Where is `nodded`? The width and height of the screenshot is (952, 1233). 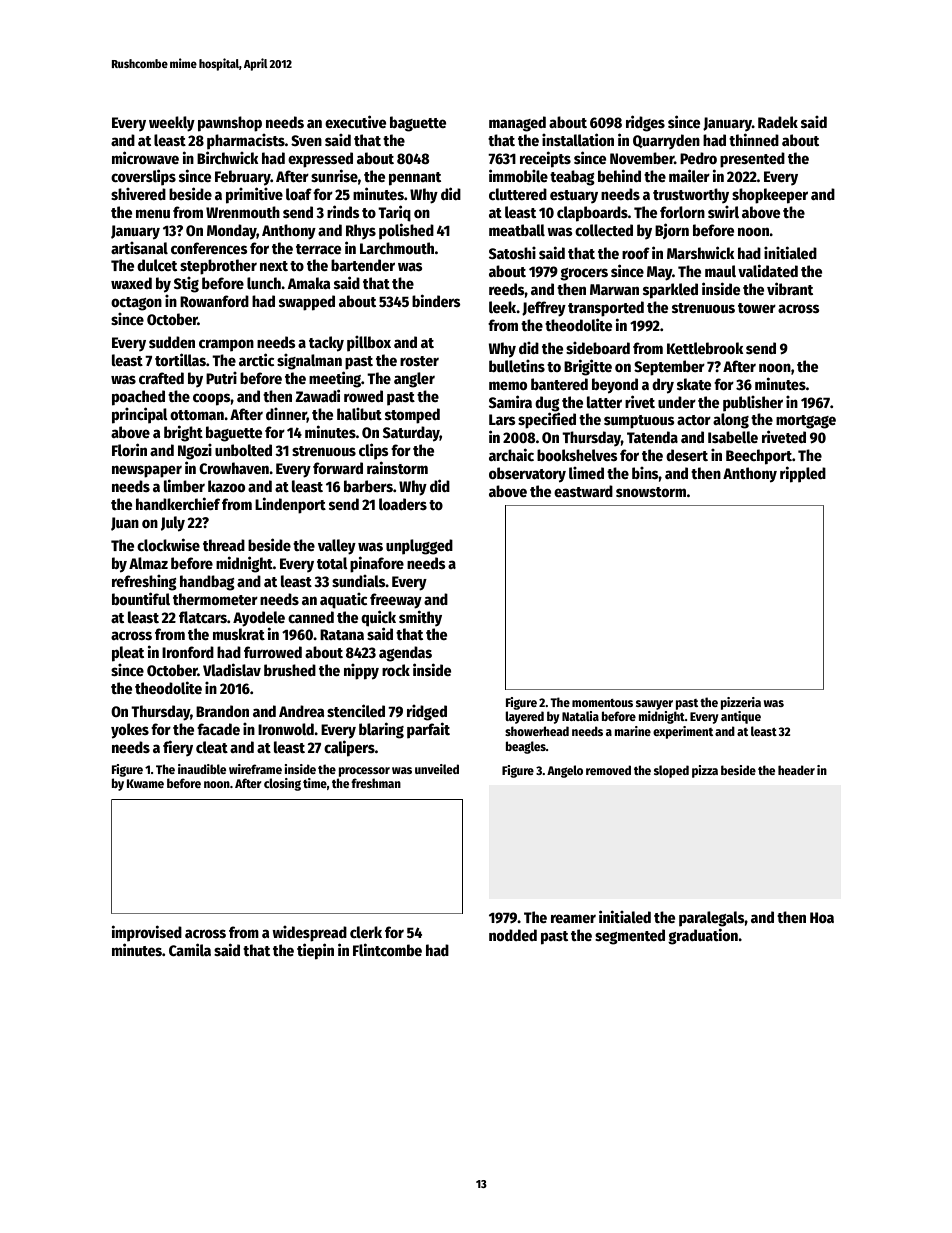
nodded is located at coordinates (513, 935).
